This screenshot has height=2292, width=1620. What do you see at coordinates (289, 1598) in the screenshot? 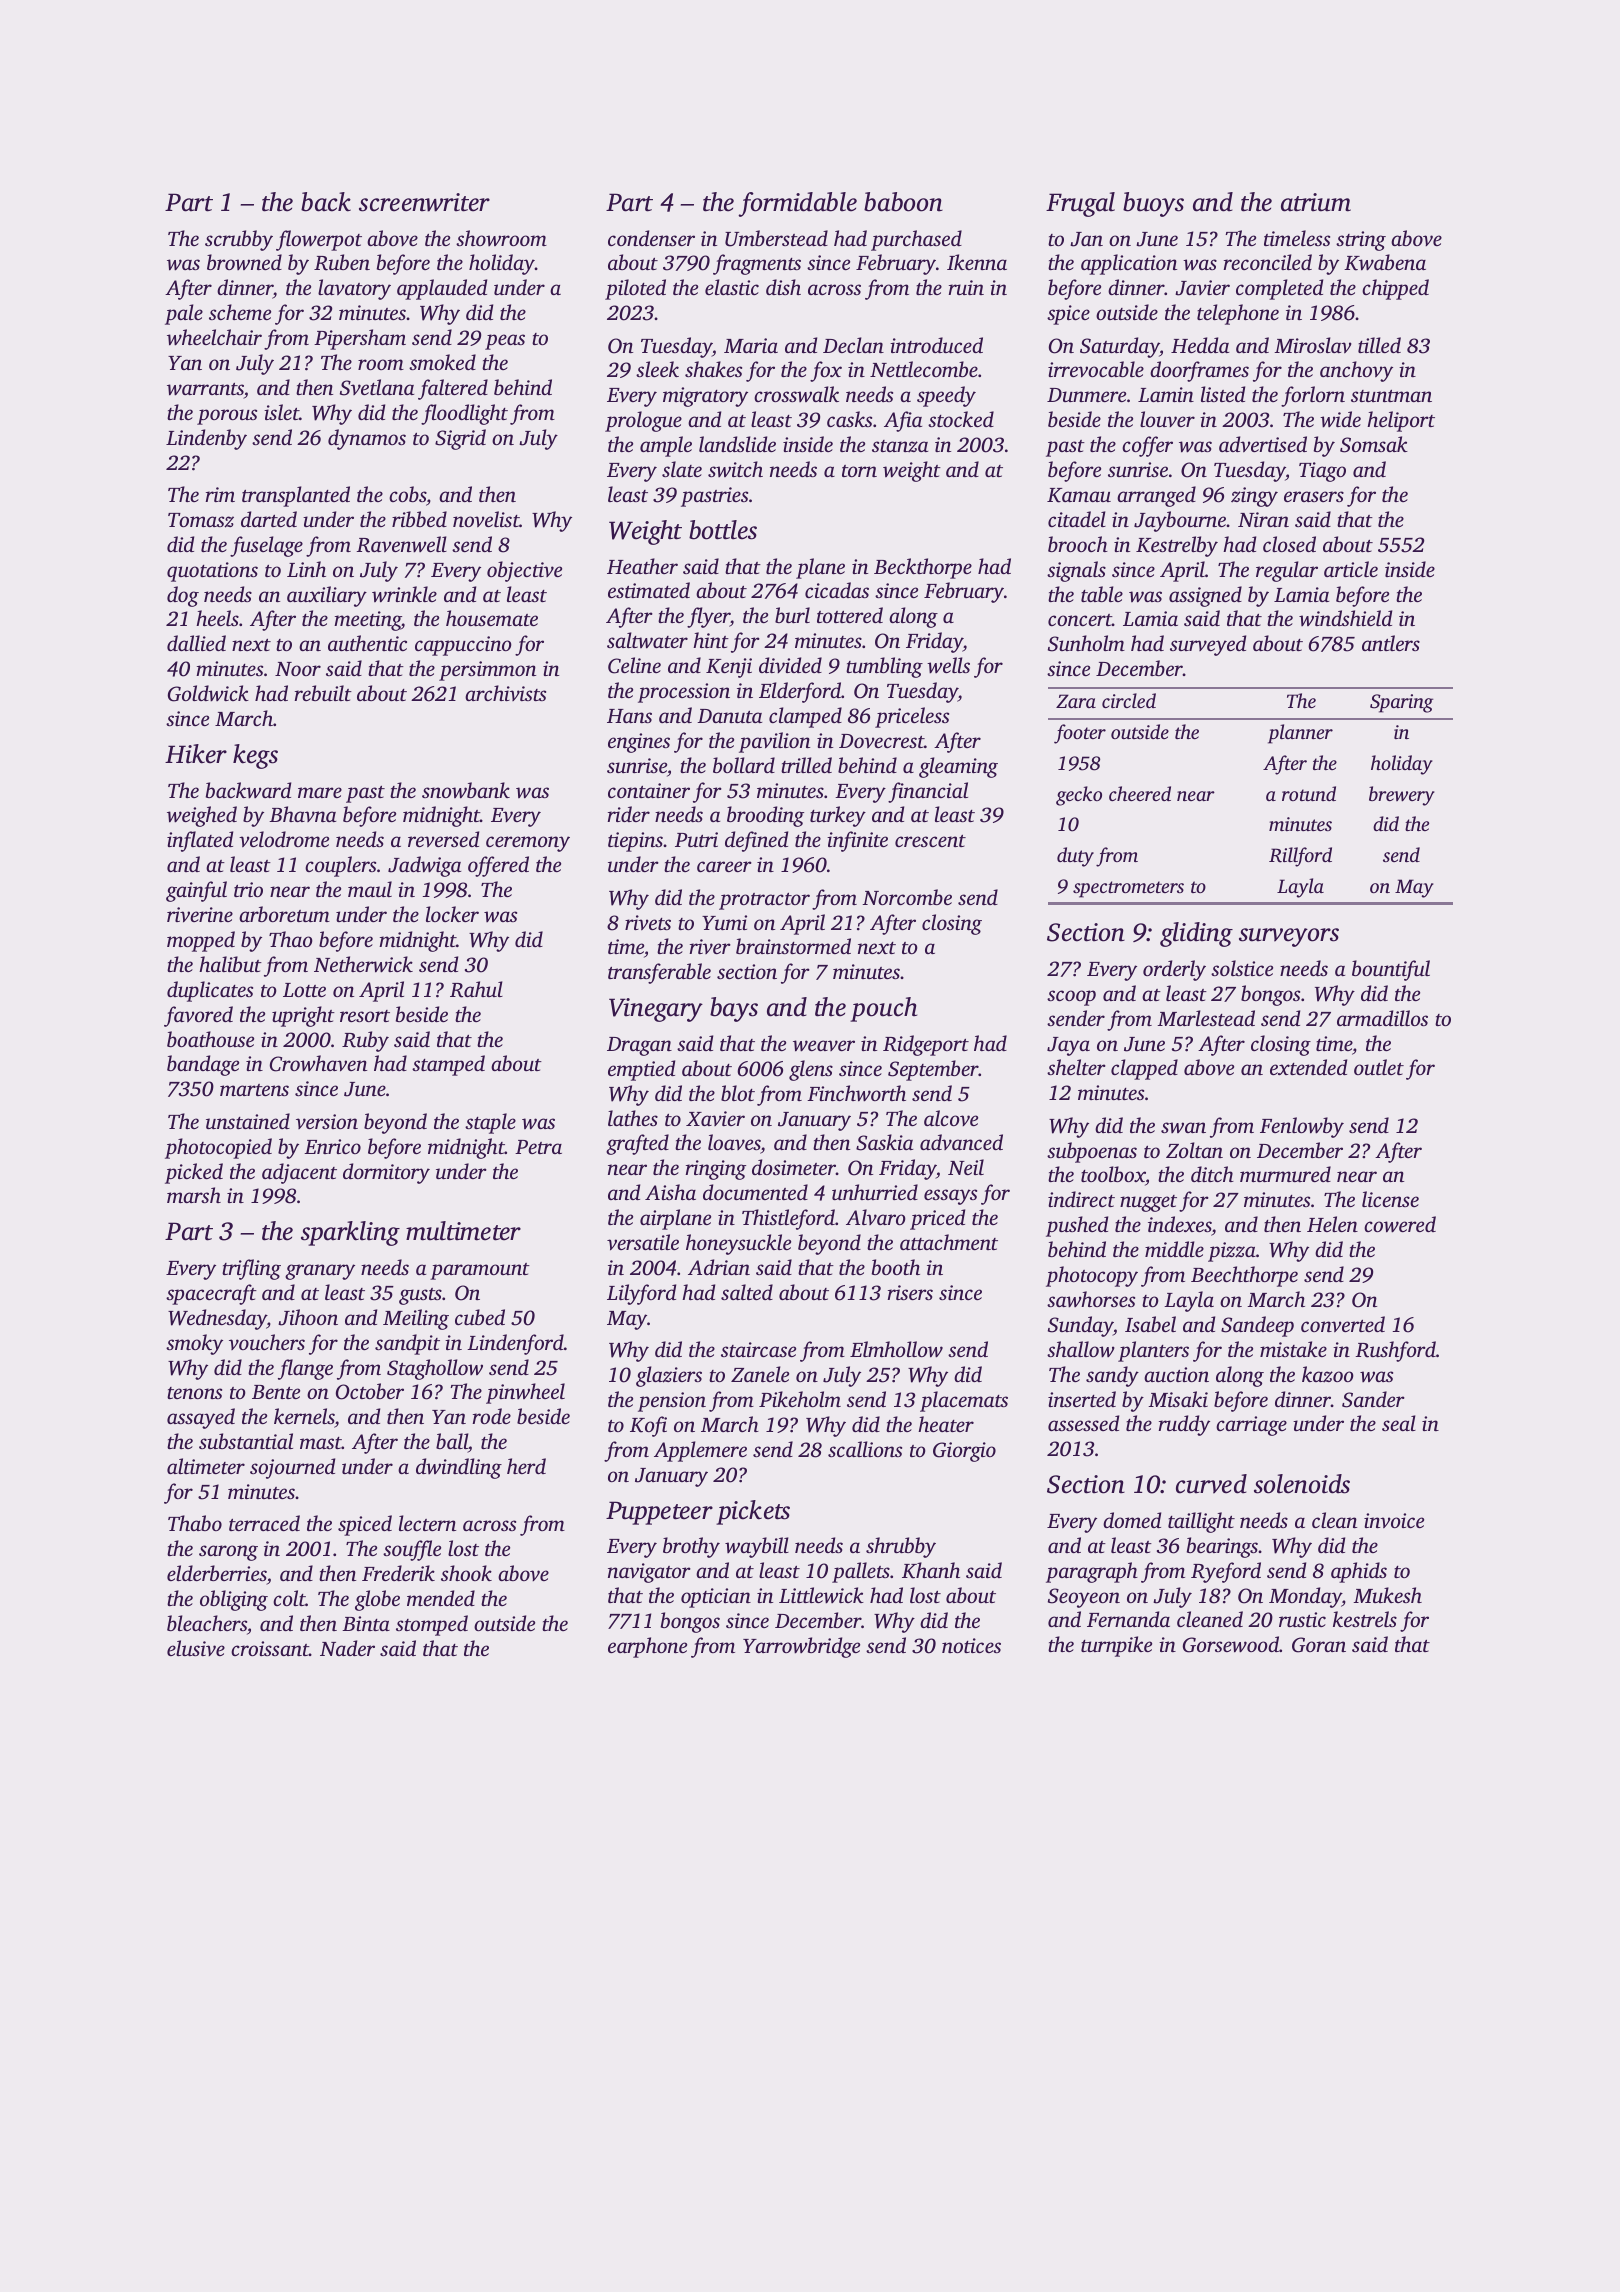
I see `colt` at bounding box center [289, 1598].
